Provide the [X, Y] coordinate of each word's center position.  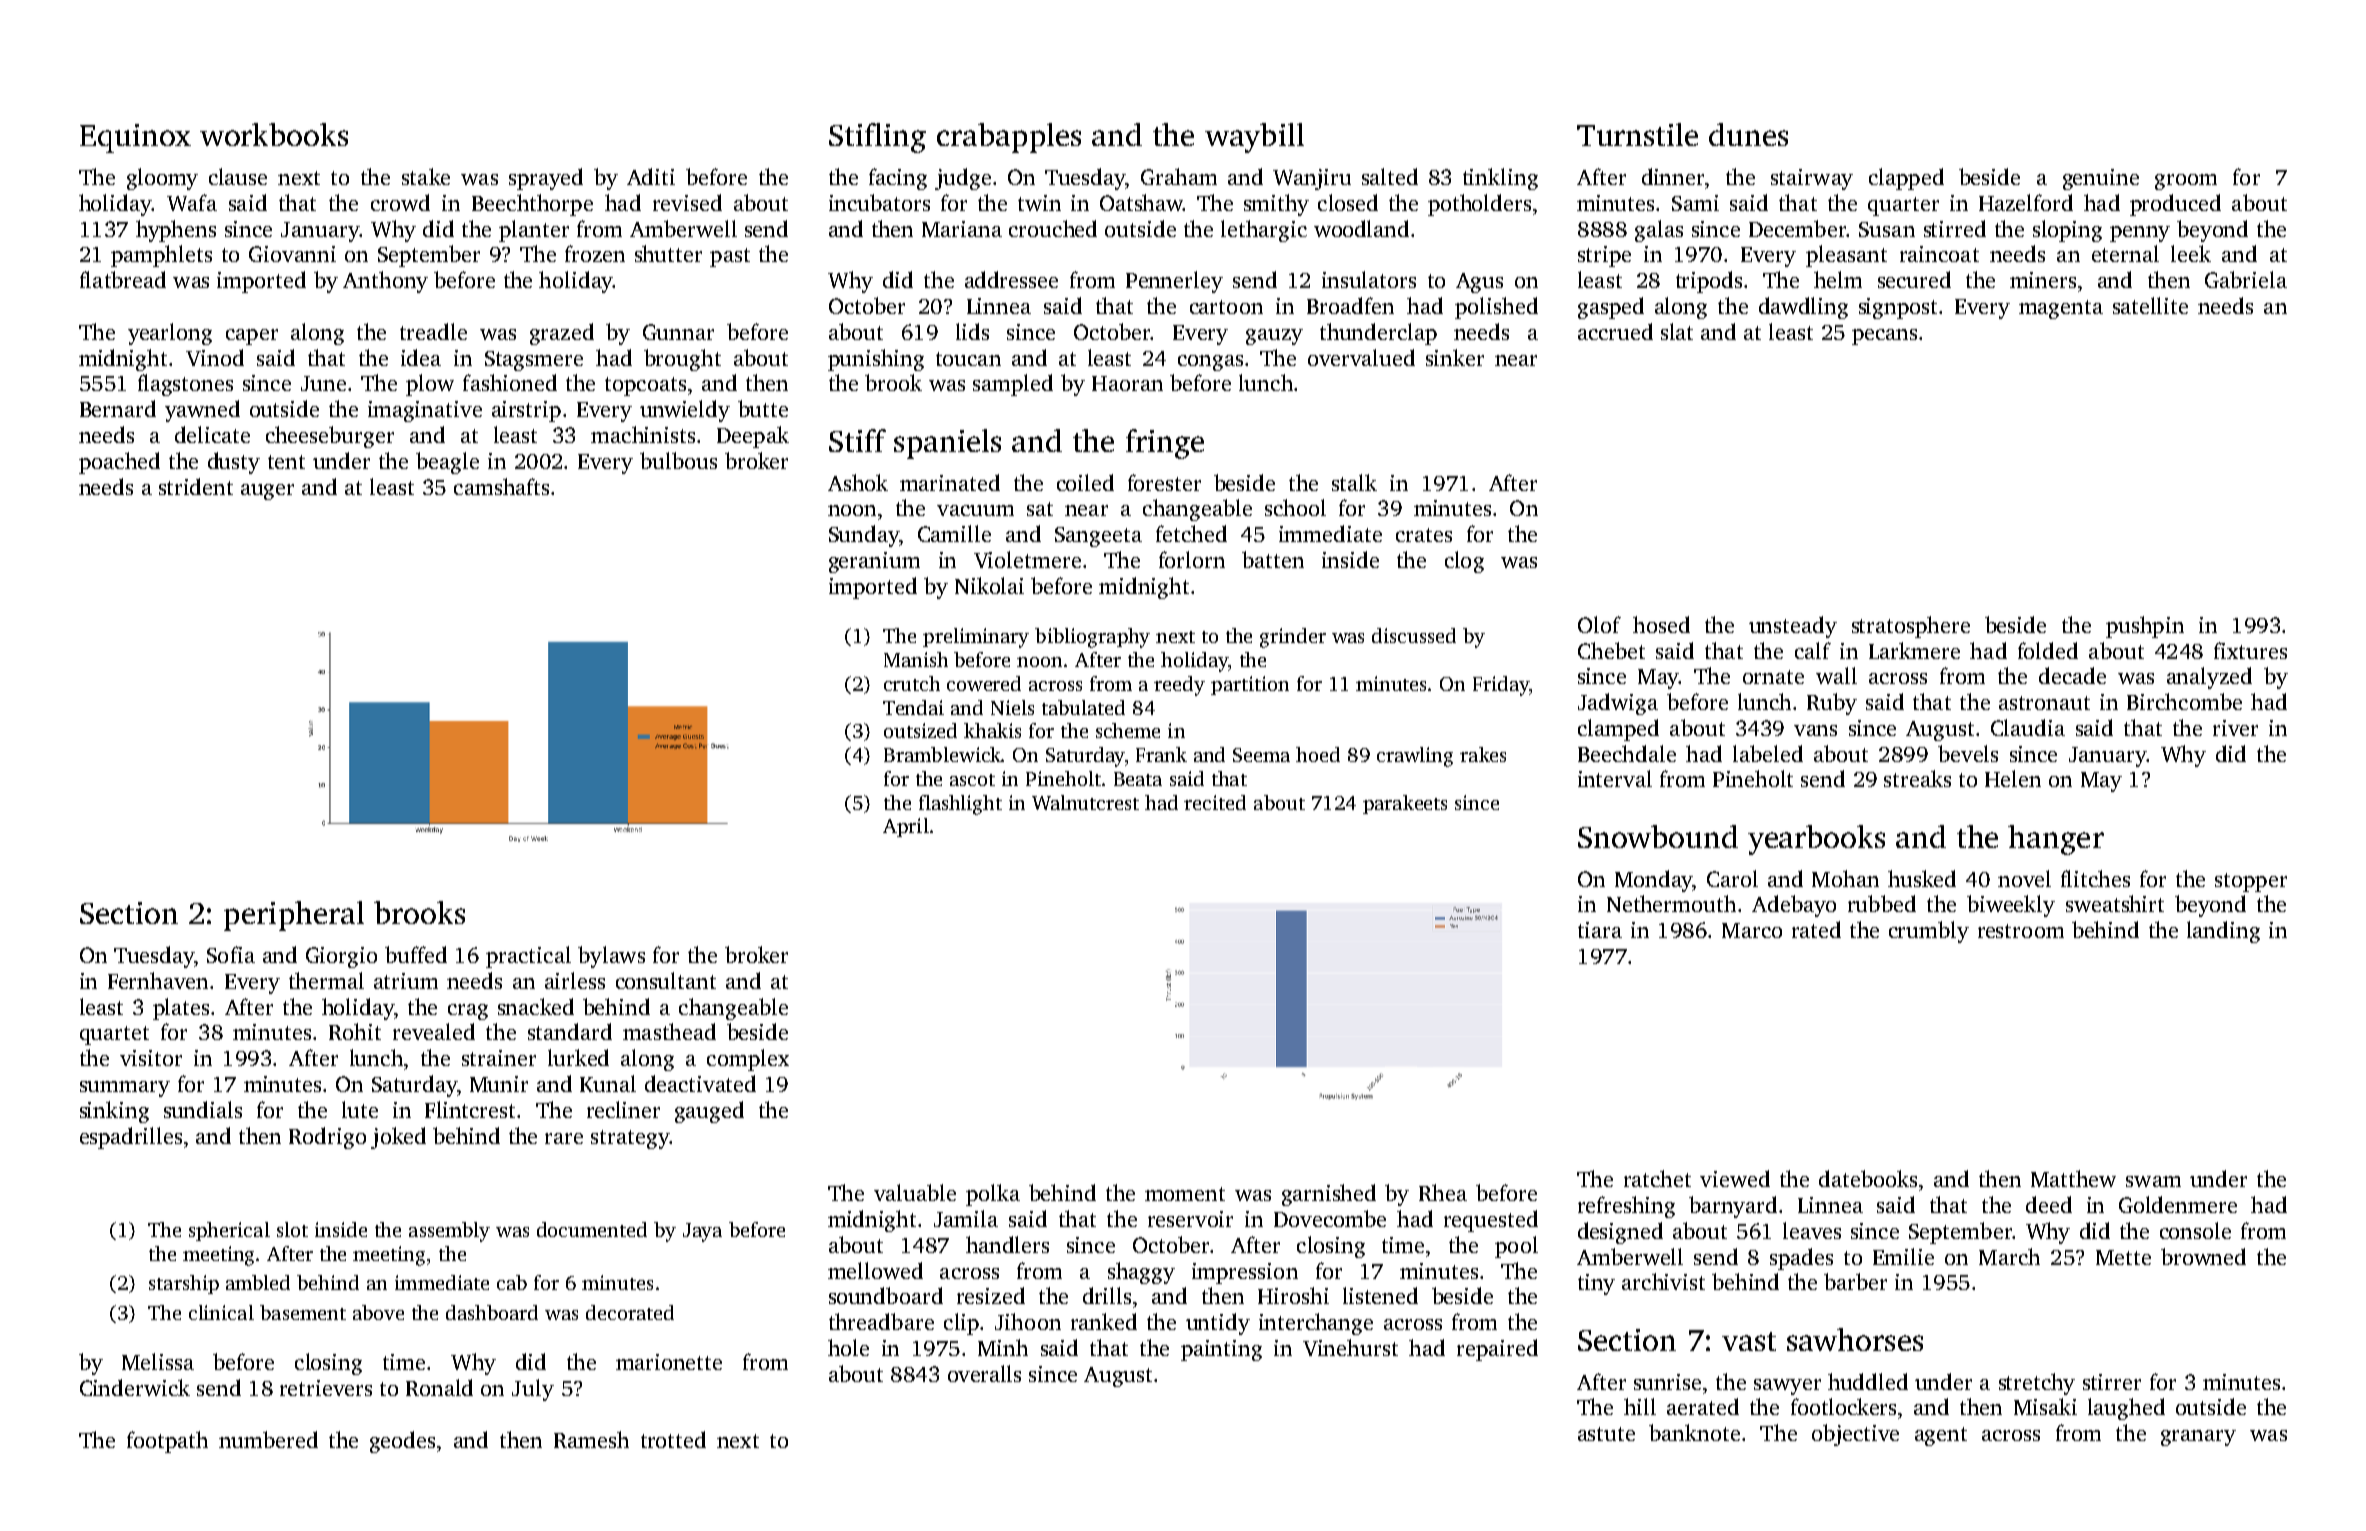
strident [196, 486]
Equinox [135, 138]
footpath [167, 1442]
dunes [1748, 134]
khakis [992, 730]
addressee [1011, 279]
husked [1922, 878]
